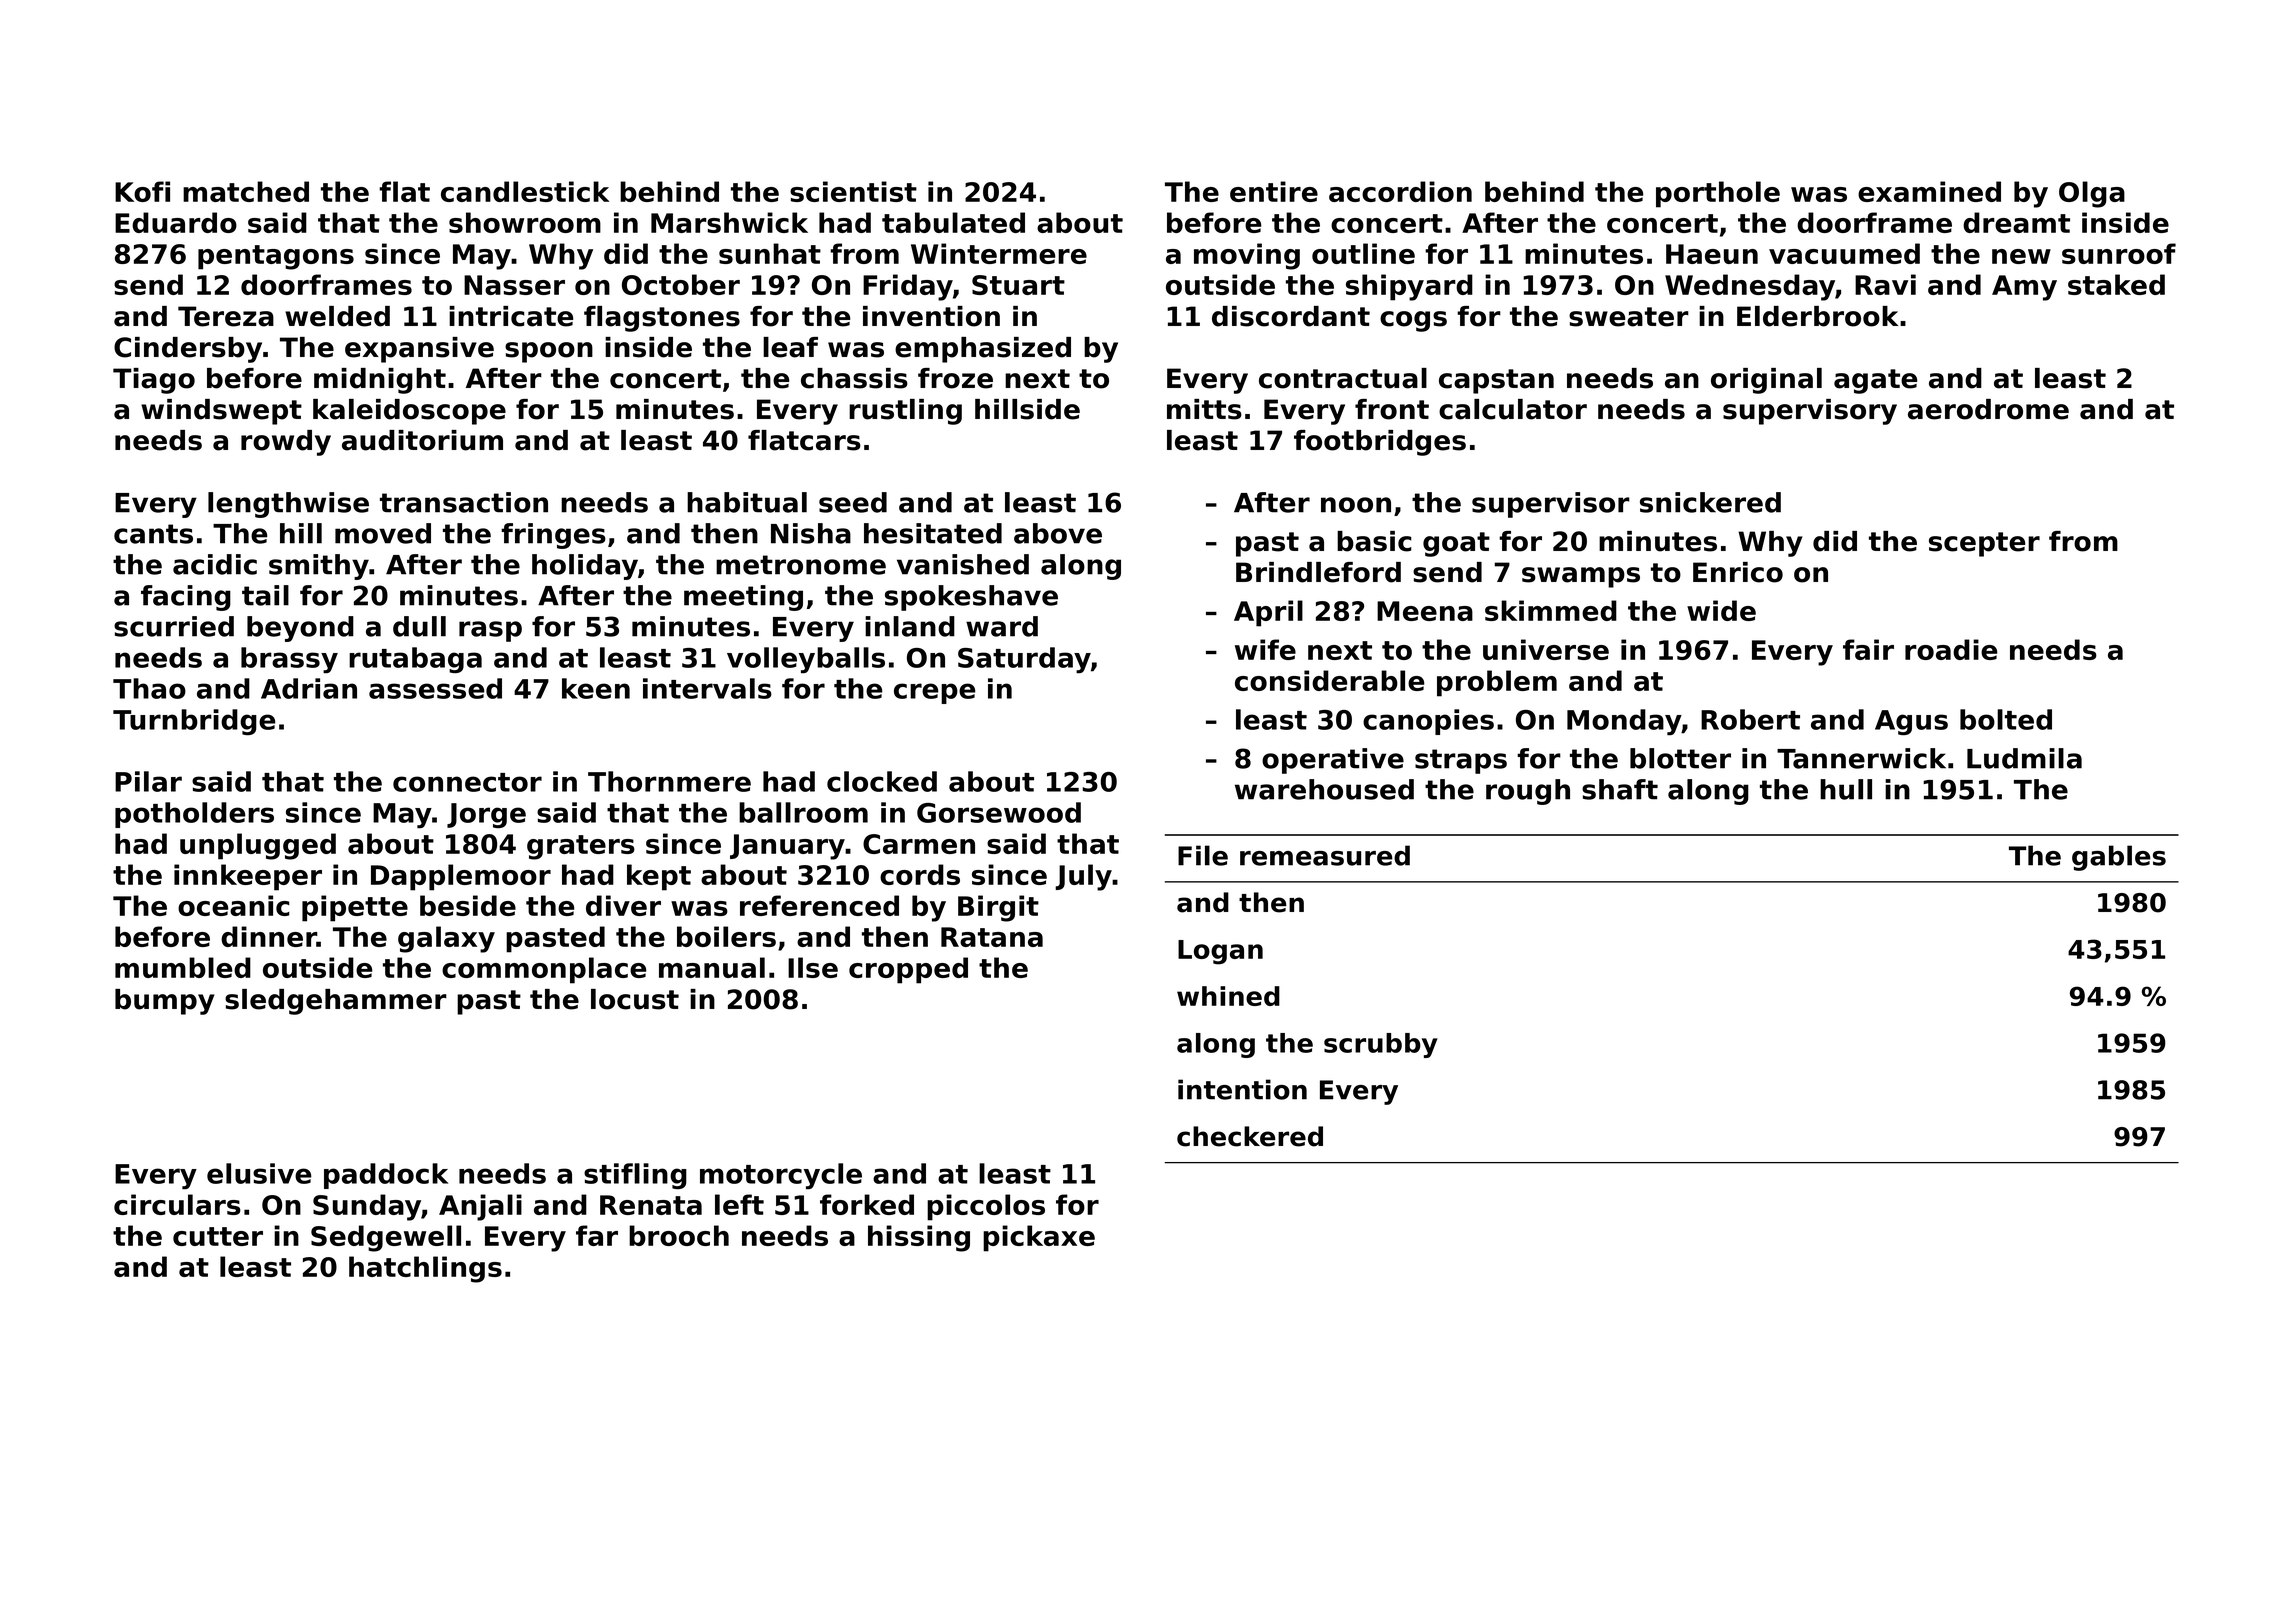 The width and height of the screenshot is (2292, 1620). Describe the element at coordinates (226, 316) in the screenshot. I see `Tereza` at that location.
